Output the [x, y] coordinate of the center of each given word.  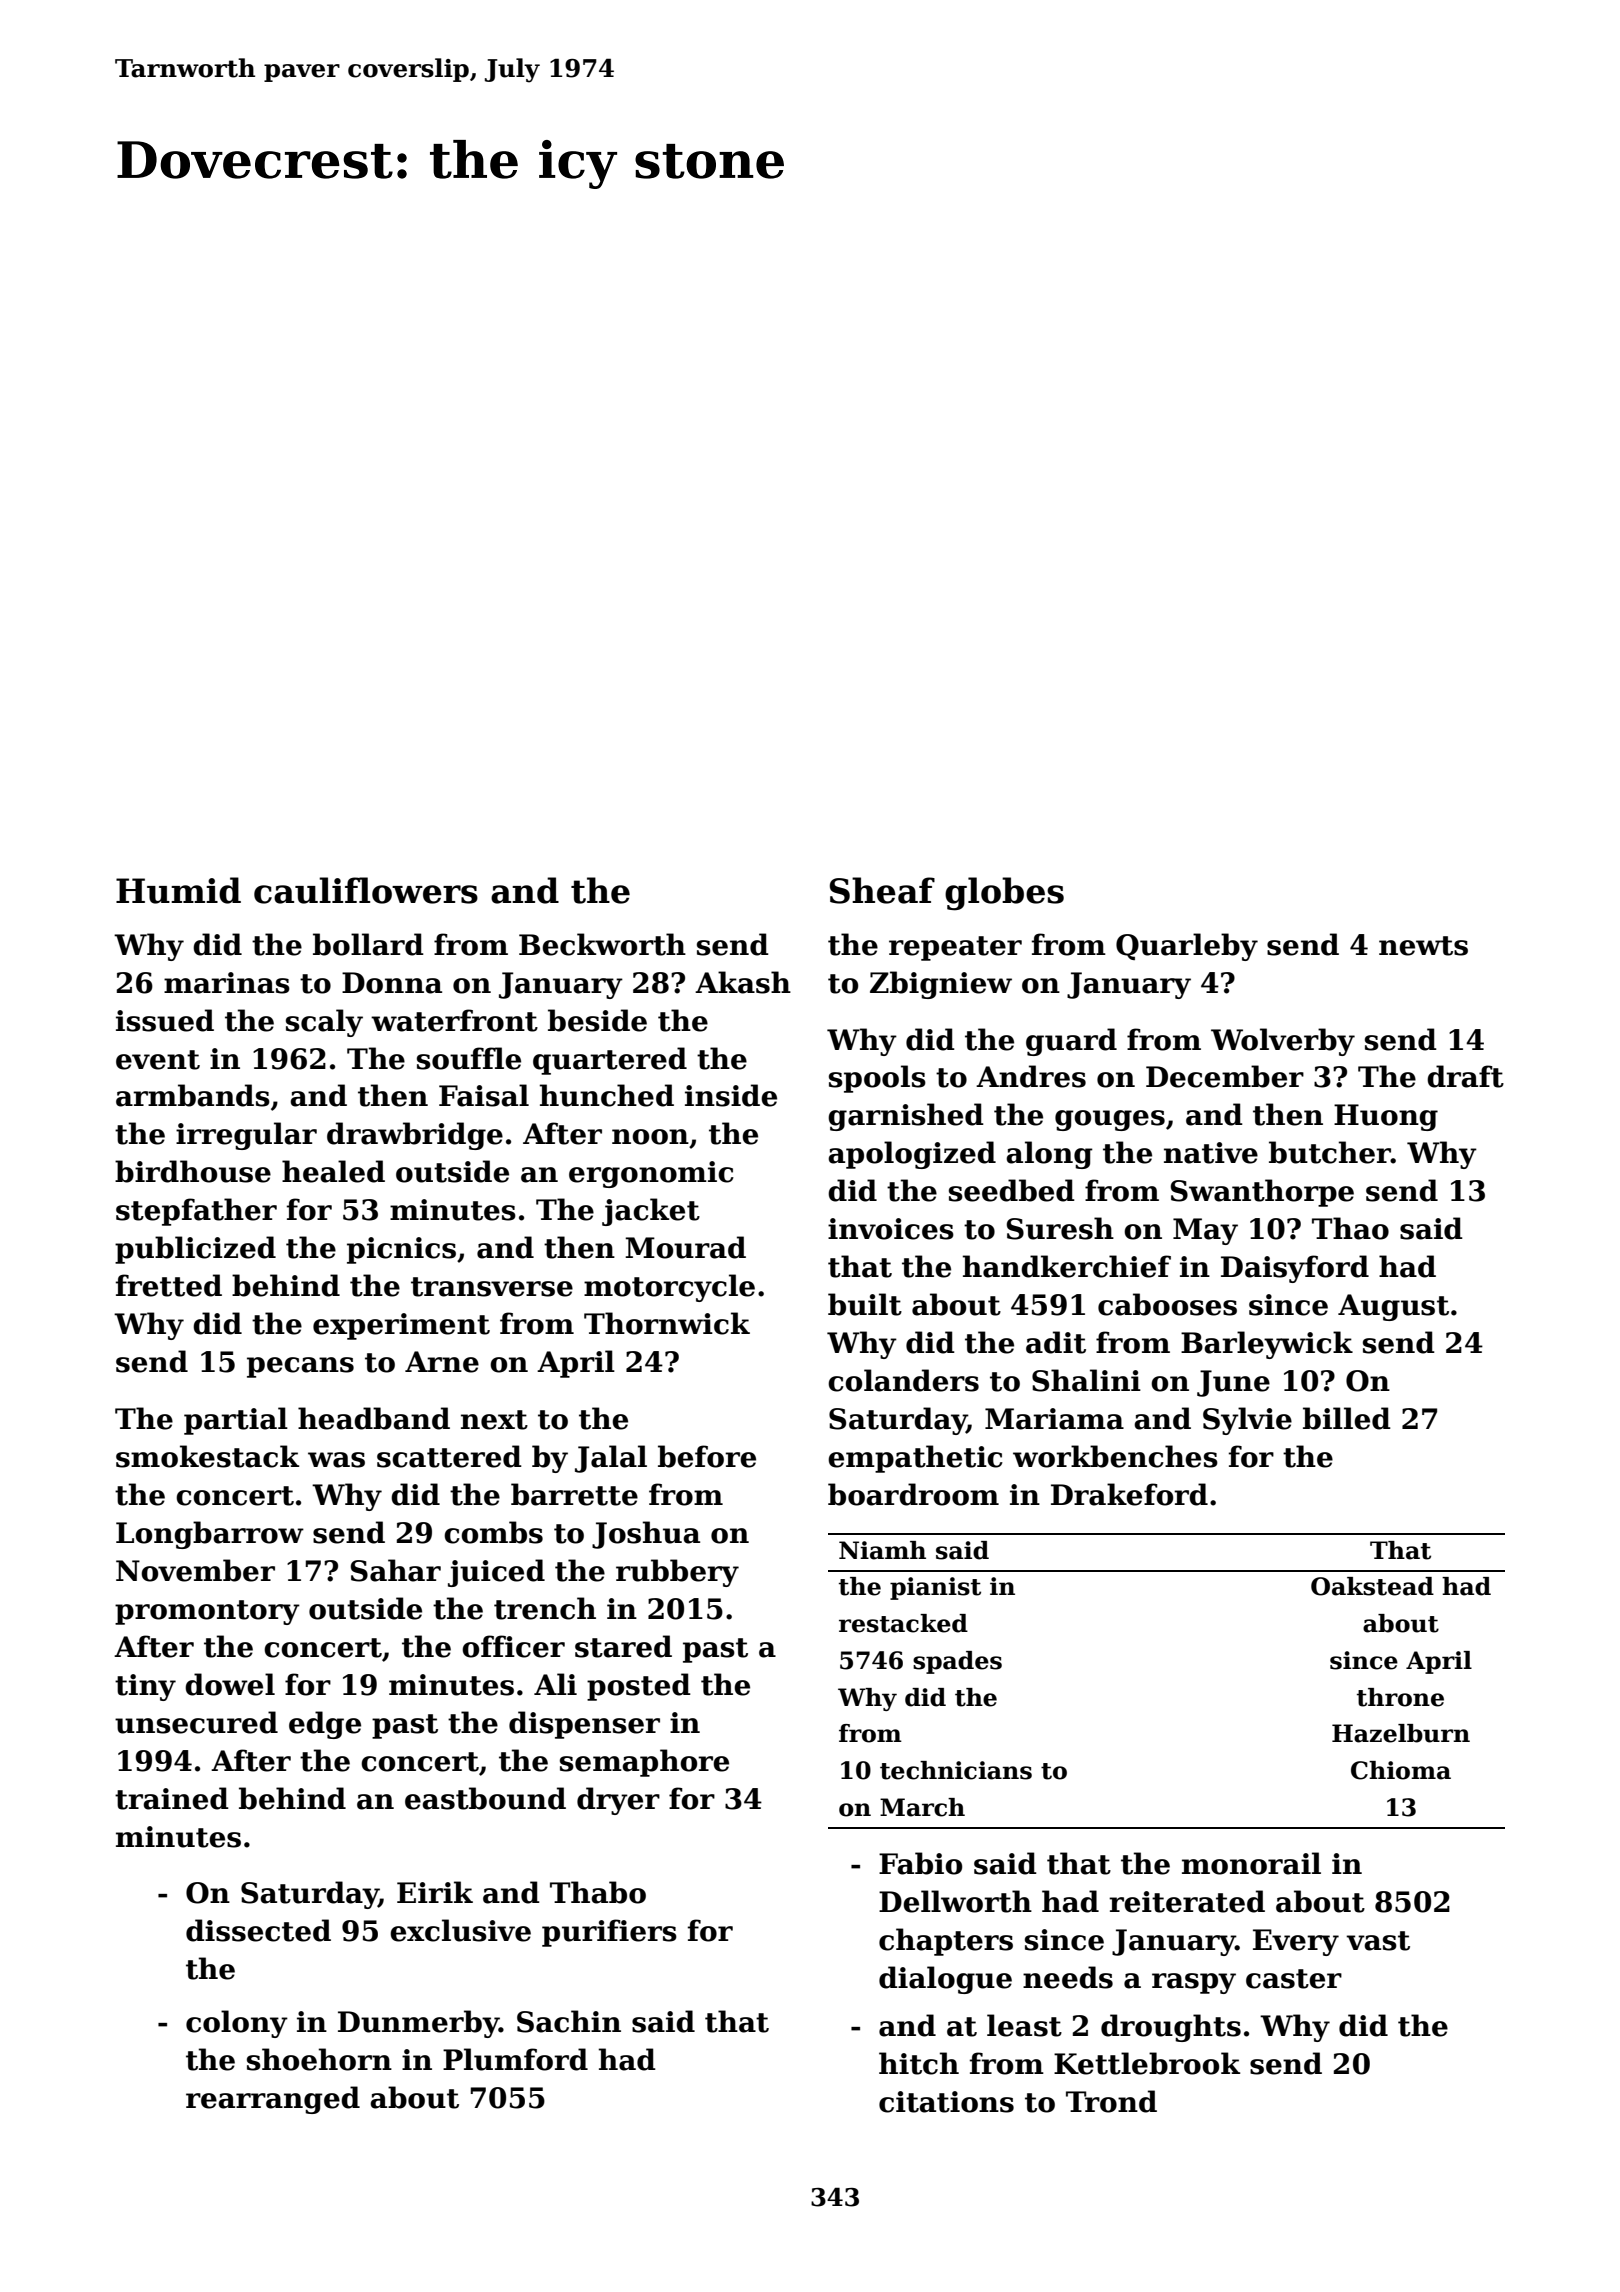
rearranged [273, 2100]
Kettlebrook [1147, 2063]
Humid [178, 890]
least [1024, 2025]
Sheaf [882, 890]
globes [1004, 894]
